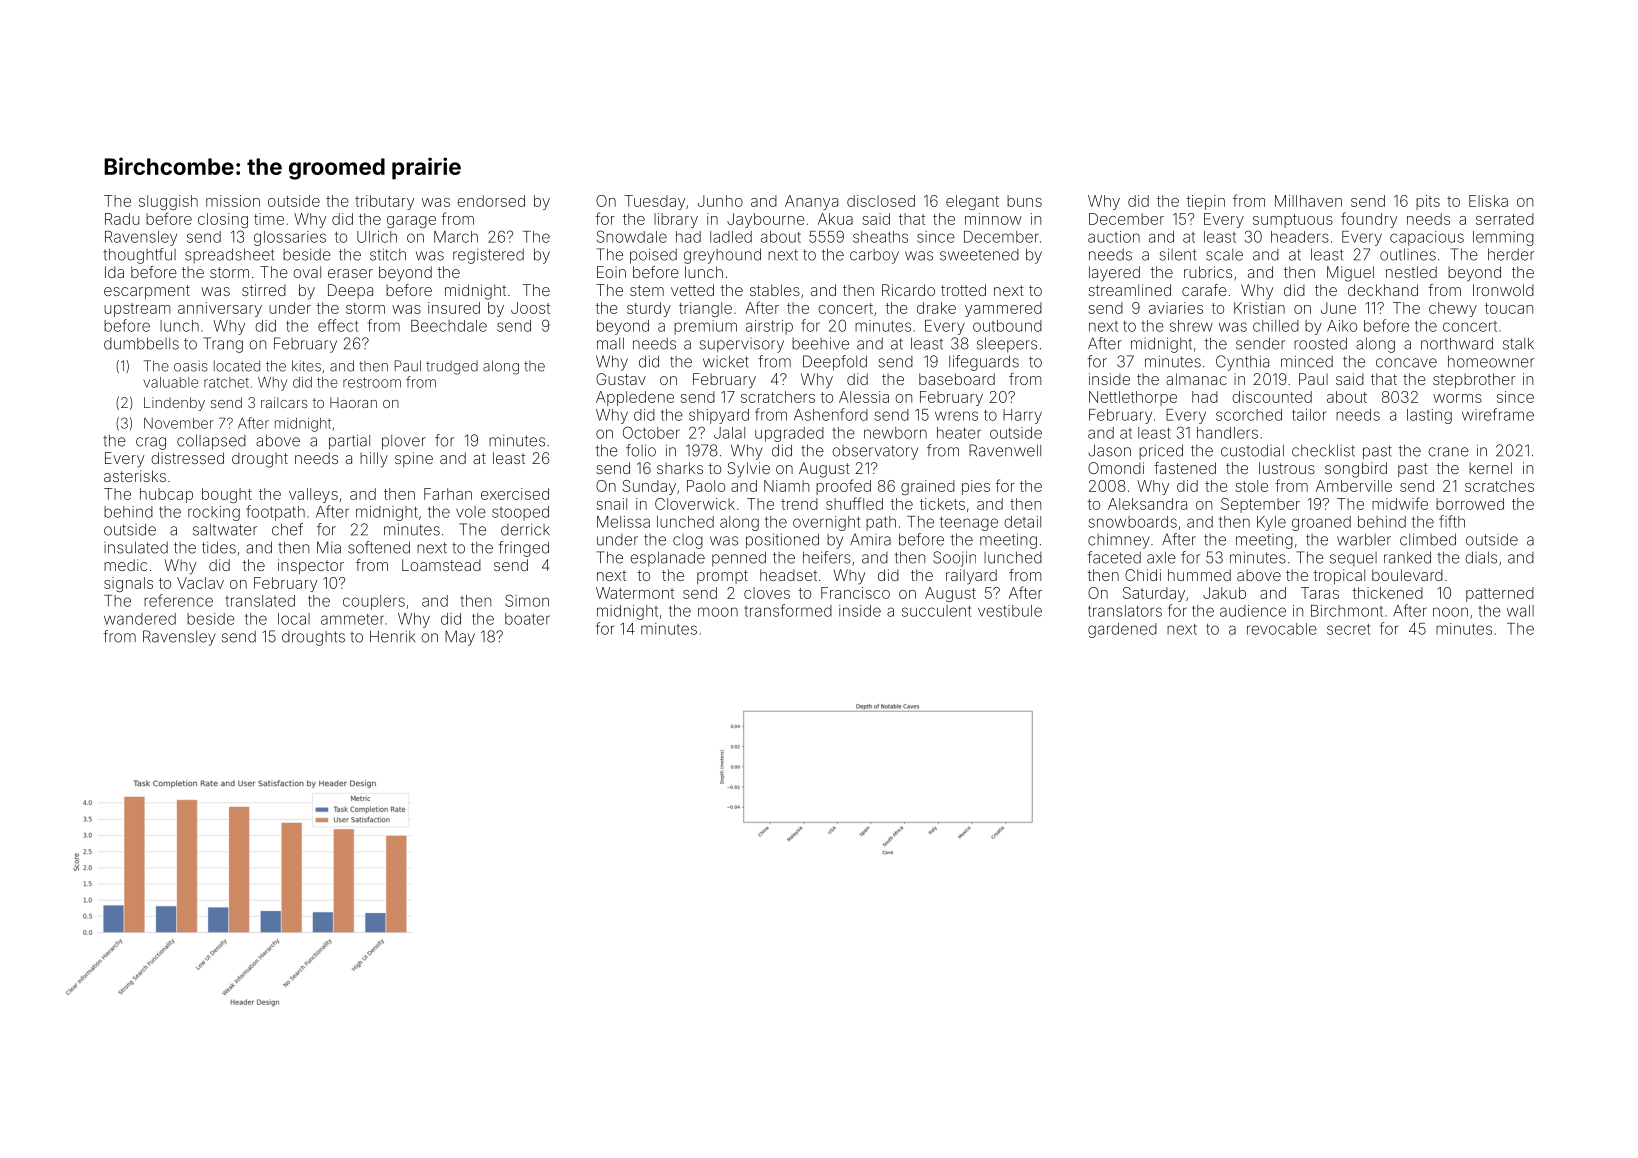 Image resolution: width=1638 pixels, height=1158 pixels. I want to click on Millhaven, so click(1308, 201).
